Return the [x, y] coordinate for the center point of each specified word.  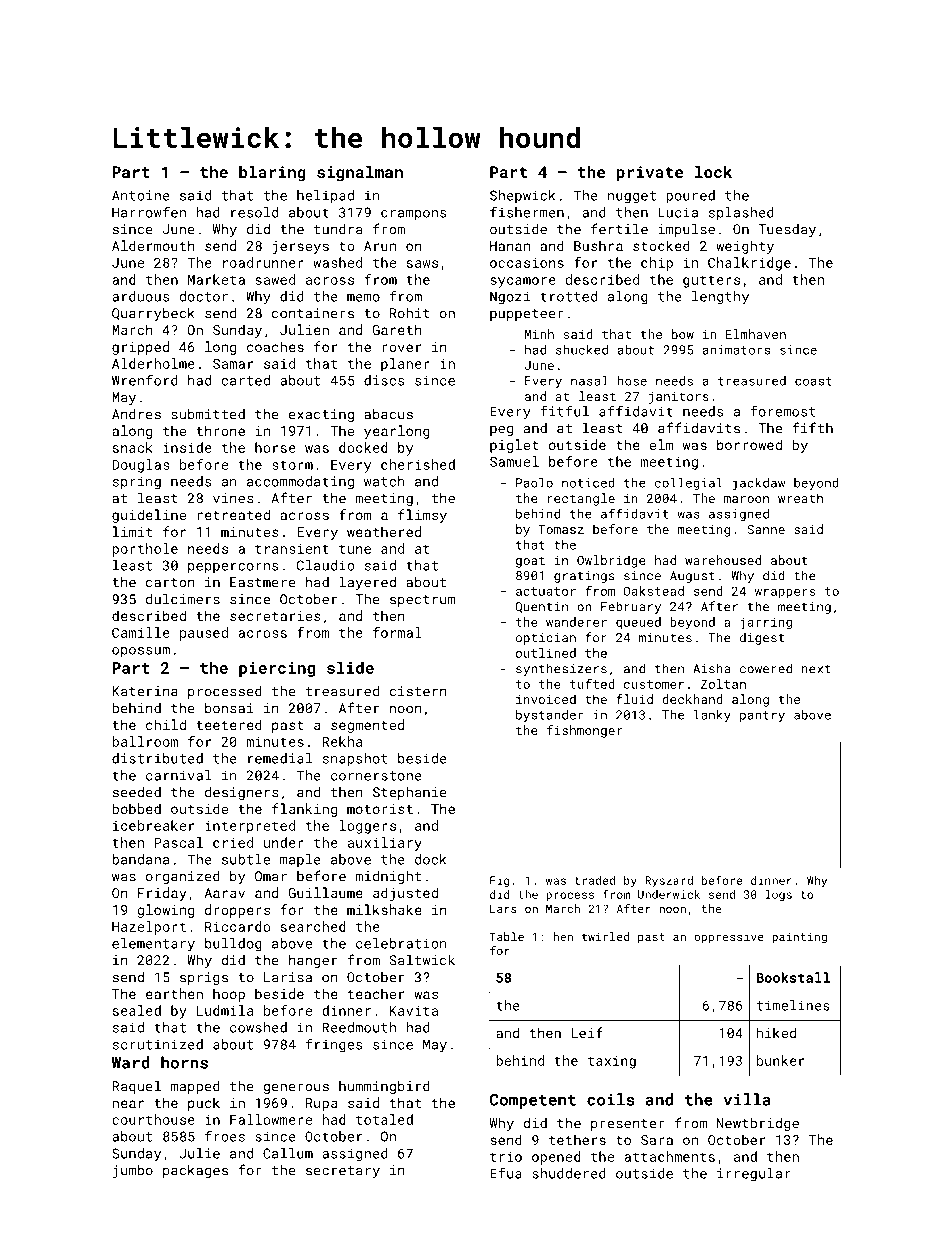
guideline [149, 516]
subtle [246, 859]
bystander [550, 716]
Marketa [216, 279]
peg [501, 430]
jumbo [133, 1171]
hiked [776, 1032]
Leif [587, 1032]
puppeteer [527, 315]
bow [683, 334]
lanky [712, 716]
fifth [812, 428]
